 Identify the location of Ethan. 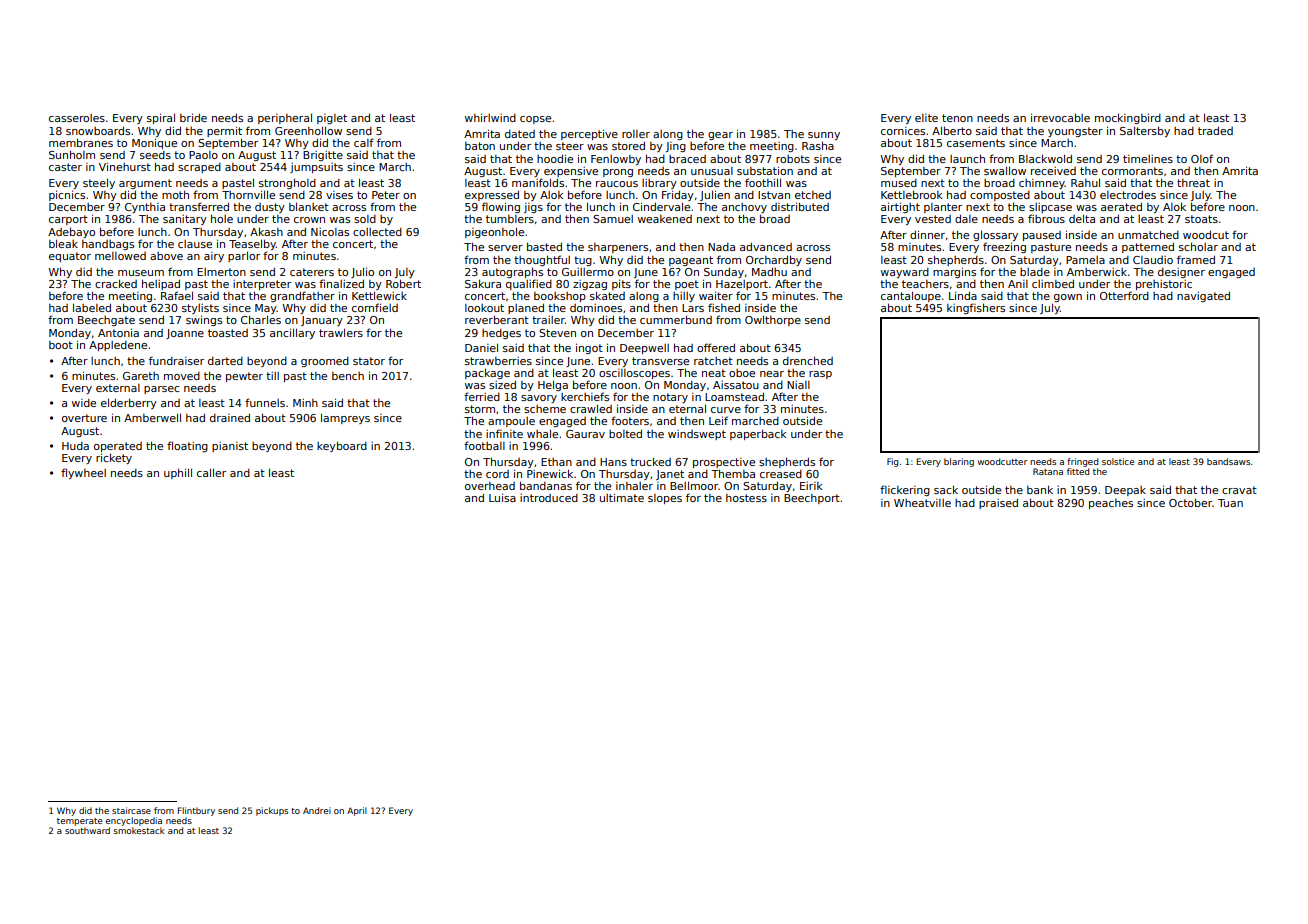
(556, 462).
